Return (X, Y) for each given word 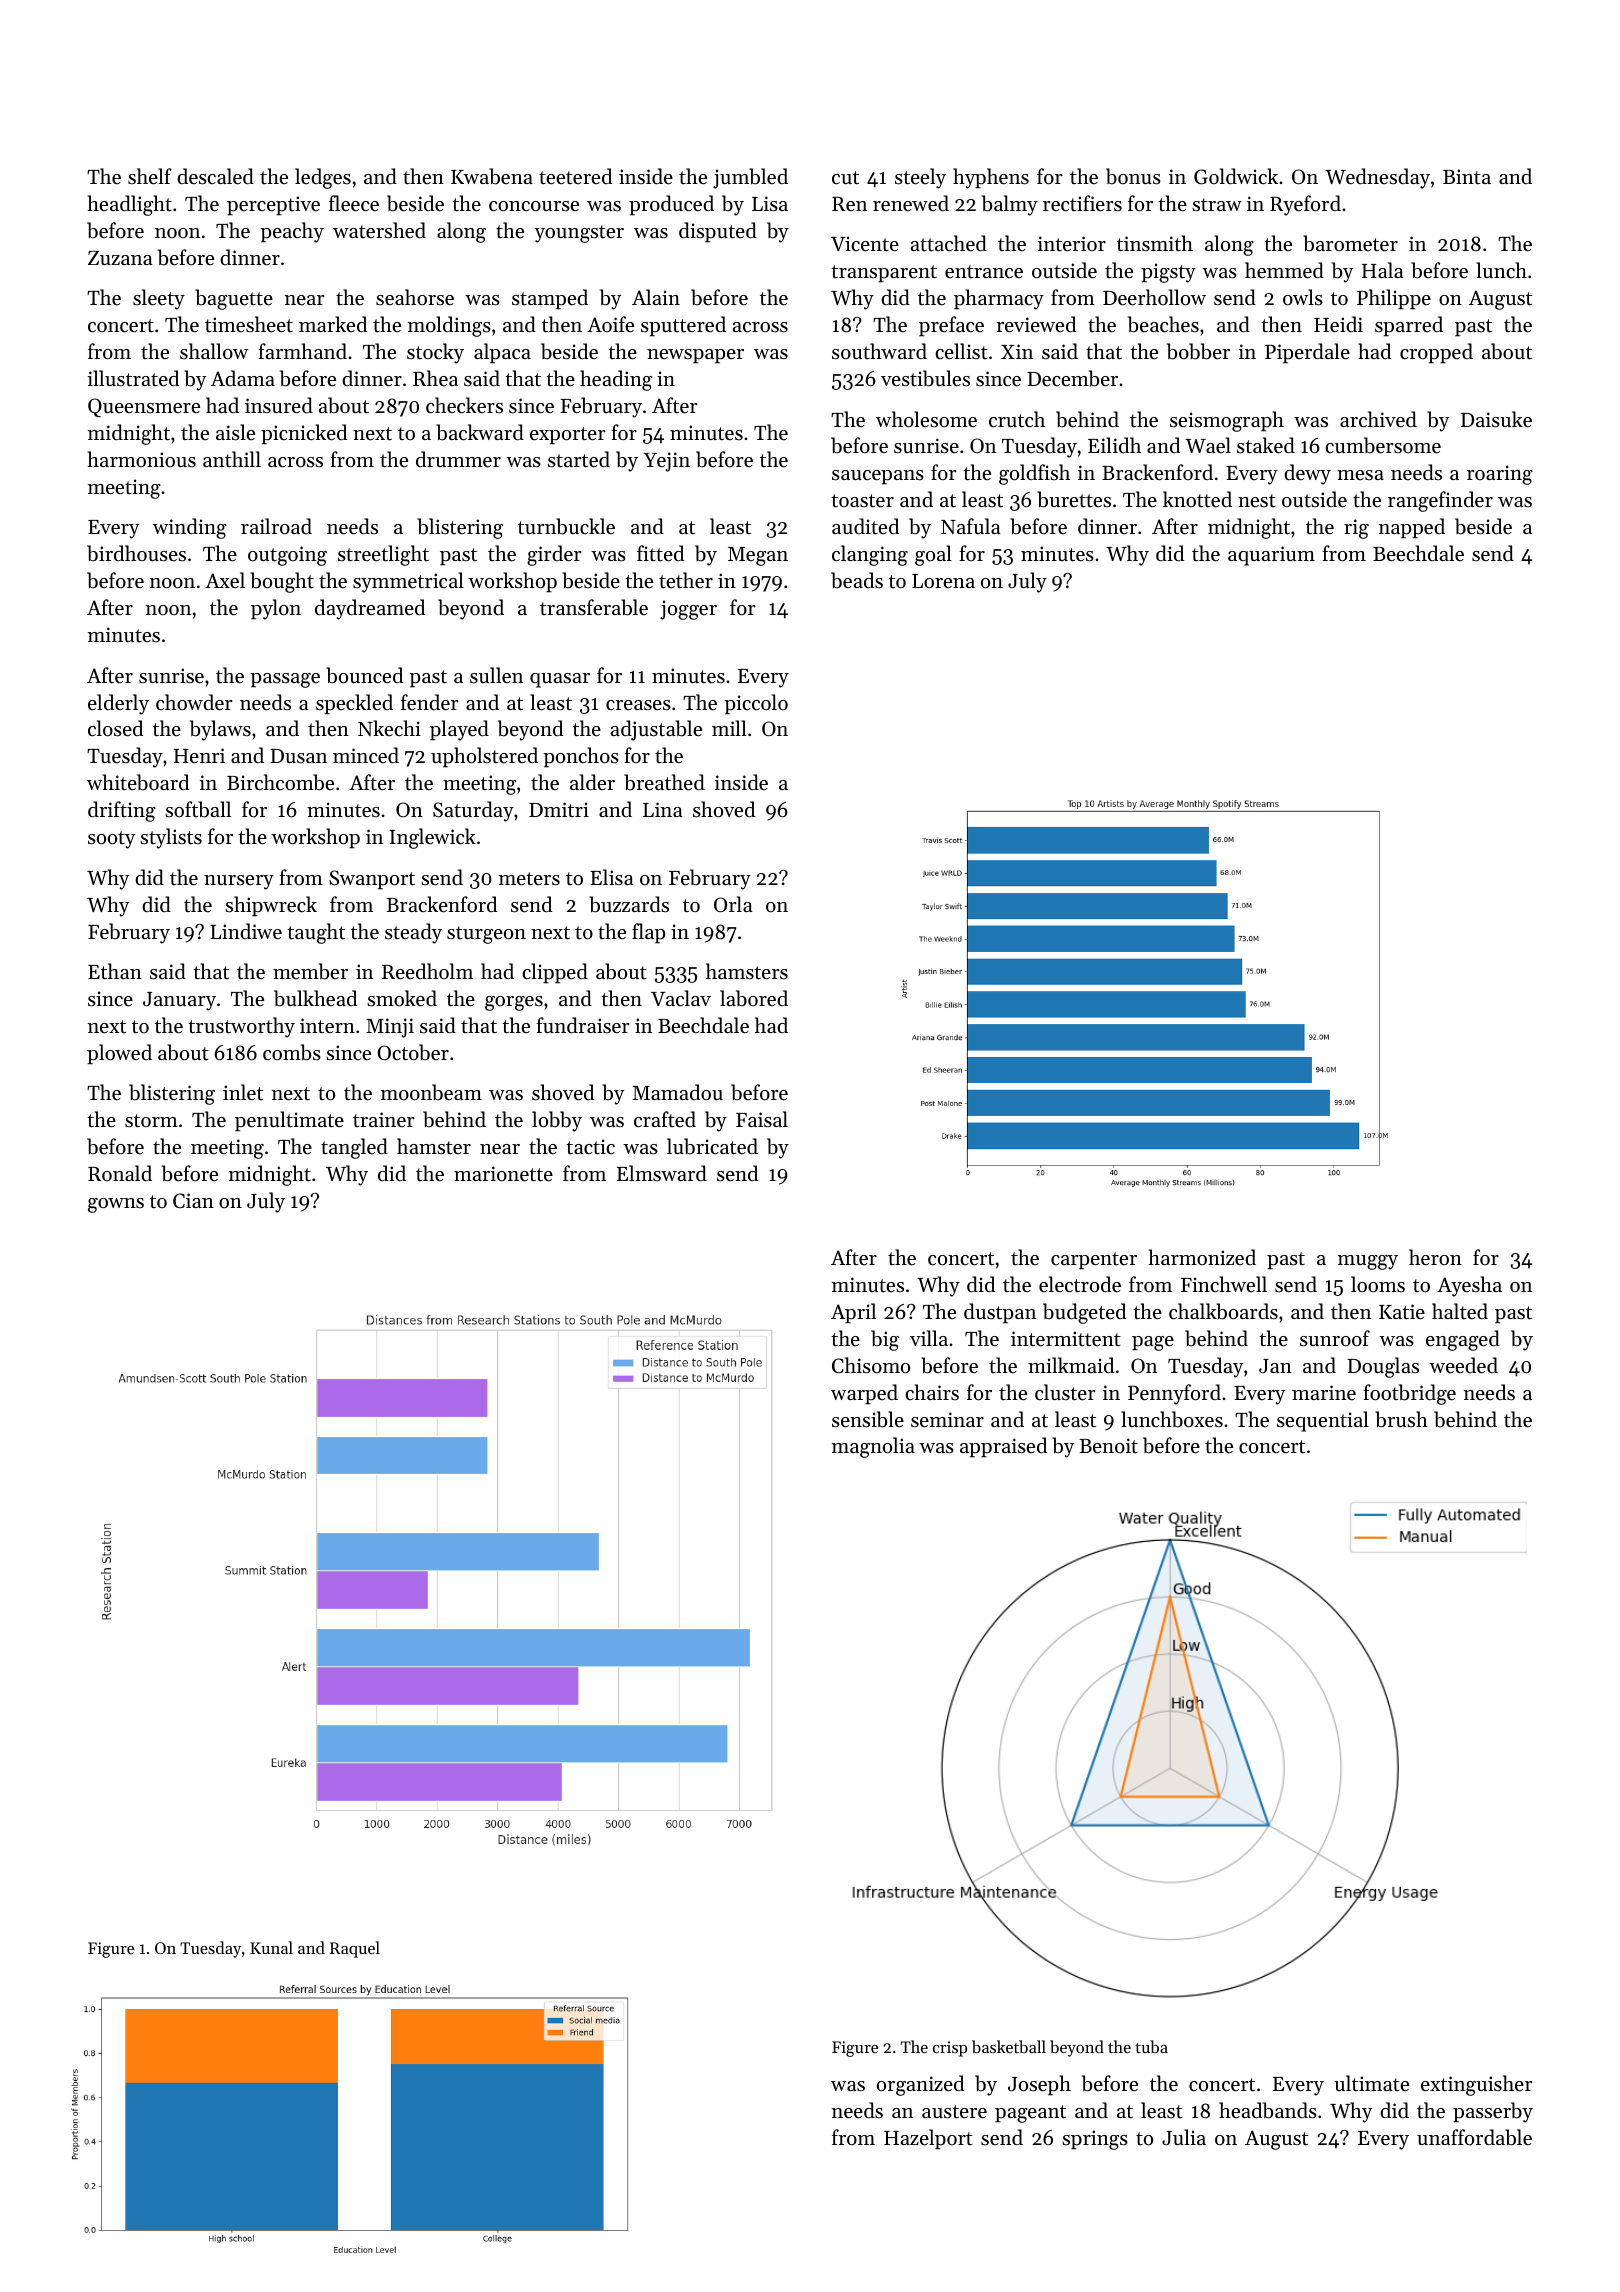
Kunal (271, 1947)
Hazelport (928, 2139)
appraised (1003, 1447)
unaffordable (1474, 2137)
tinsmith (1155, 243)
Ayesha (1469, 1286)
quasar (560, 680)
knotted (1197, 499)
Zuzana (120, 258)
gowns (116, 1205)
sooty (111, 840)
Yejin (667, 462)
